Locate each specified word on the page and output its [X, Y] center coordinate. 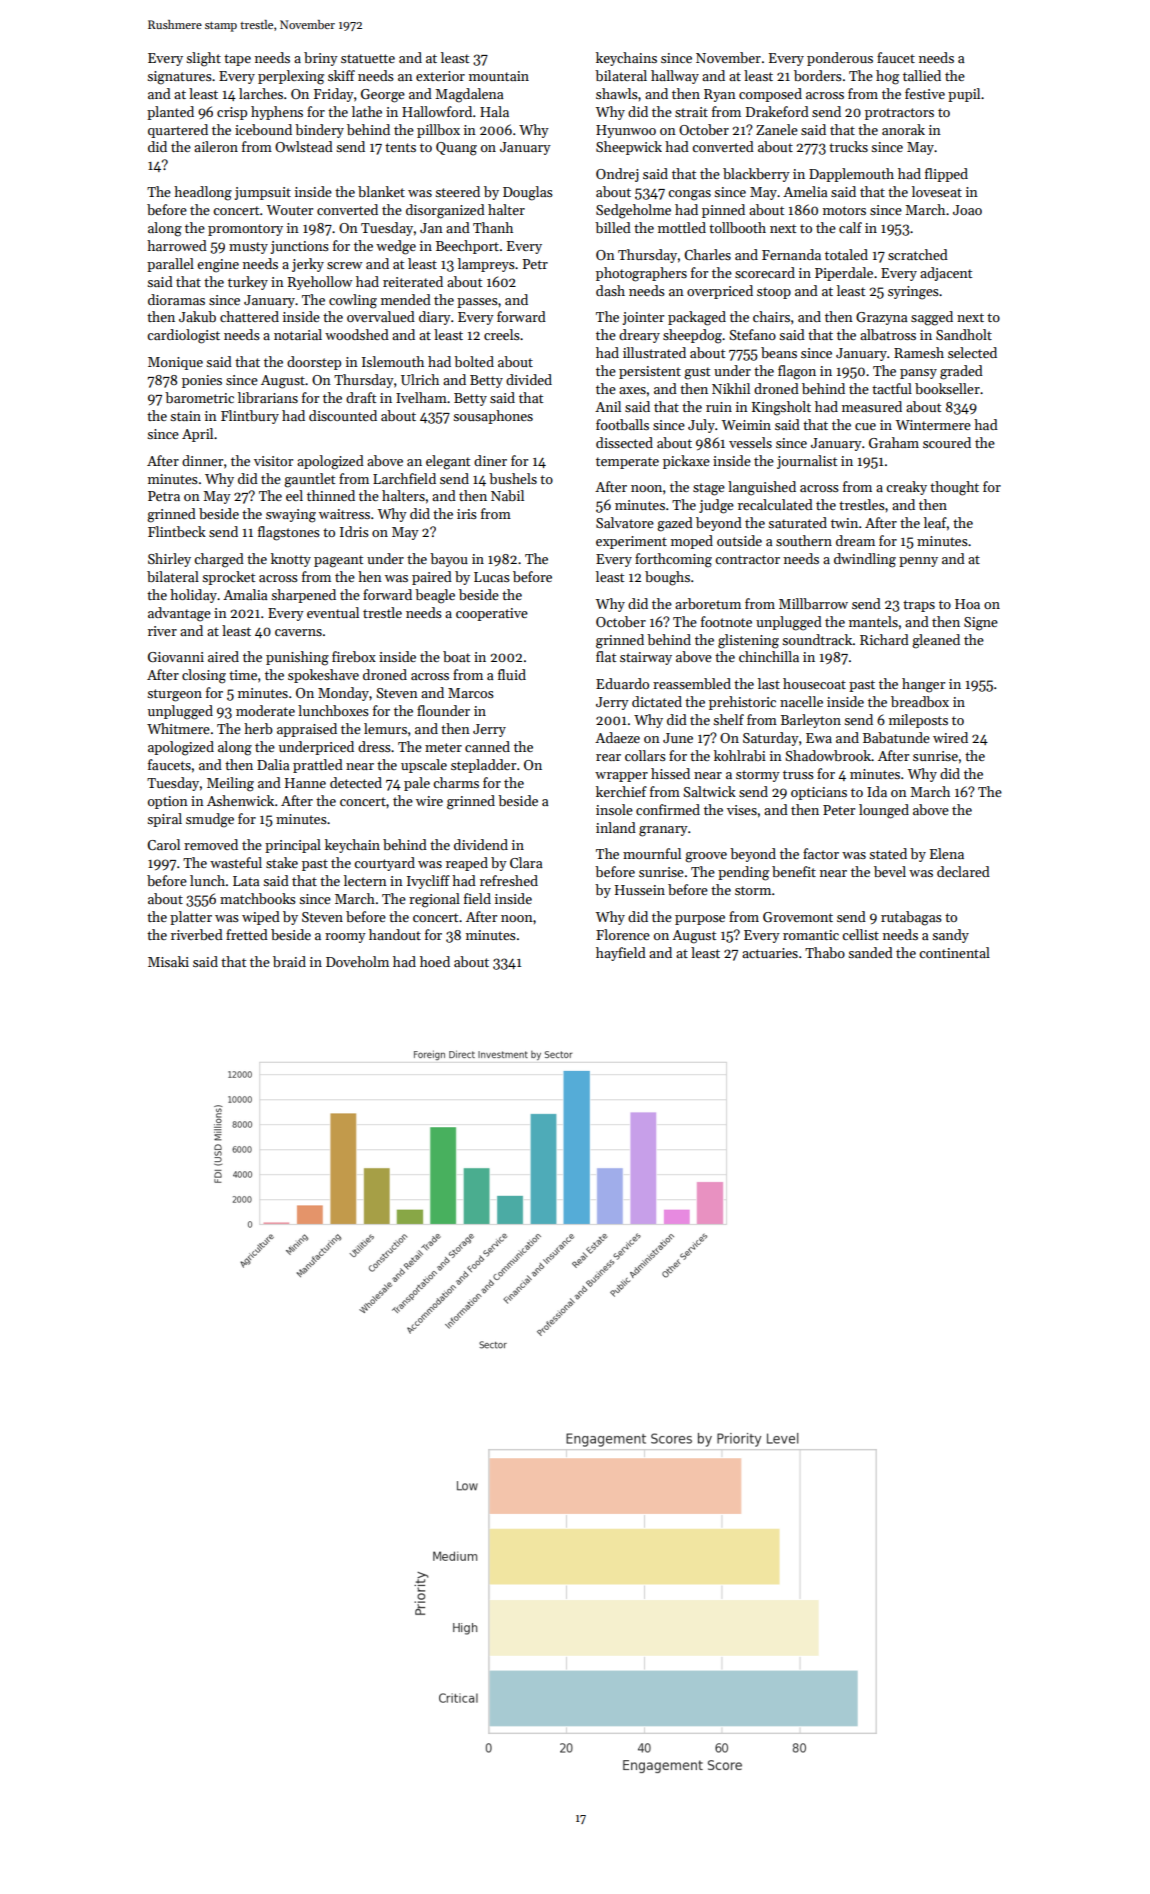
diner [490, 460]
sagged [932, 318]
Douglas [528, 193]
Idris [354, 531]
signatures [180, 78]
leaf [935, 522]
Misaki [168, 961]
